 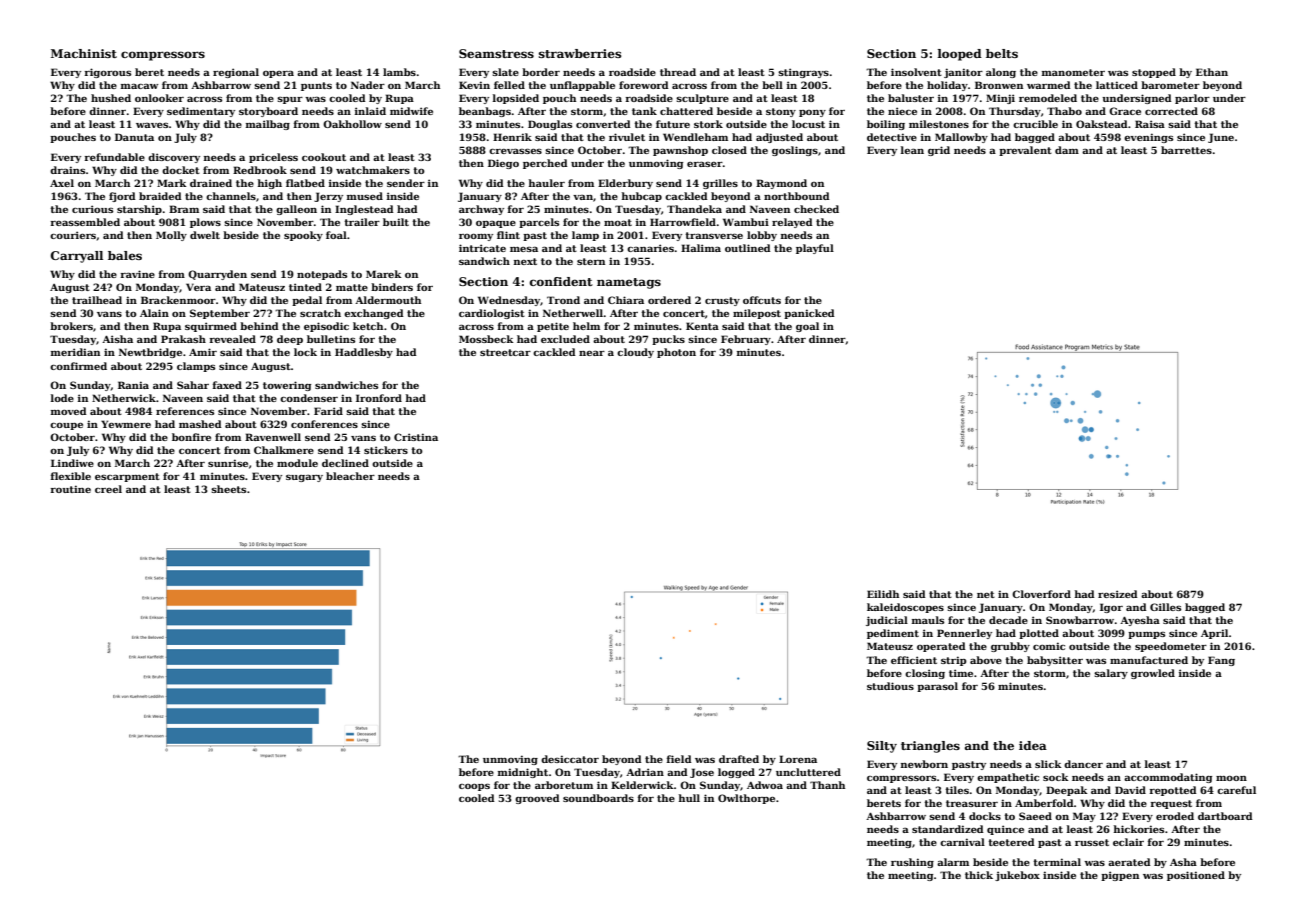 I want to click on coops, so click(x=474, y=787).
